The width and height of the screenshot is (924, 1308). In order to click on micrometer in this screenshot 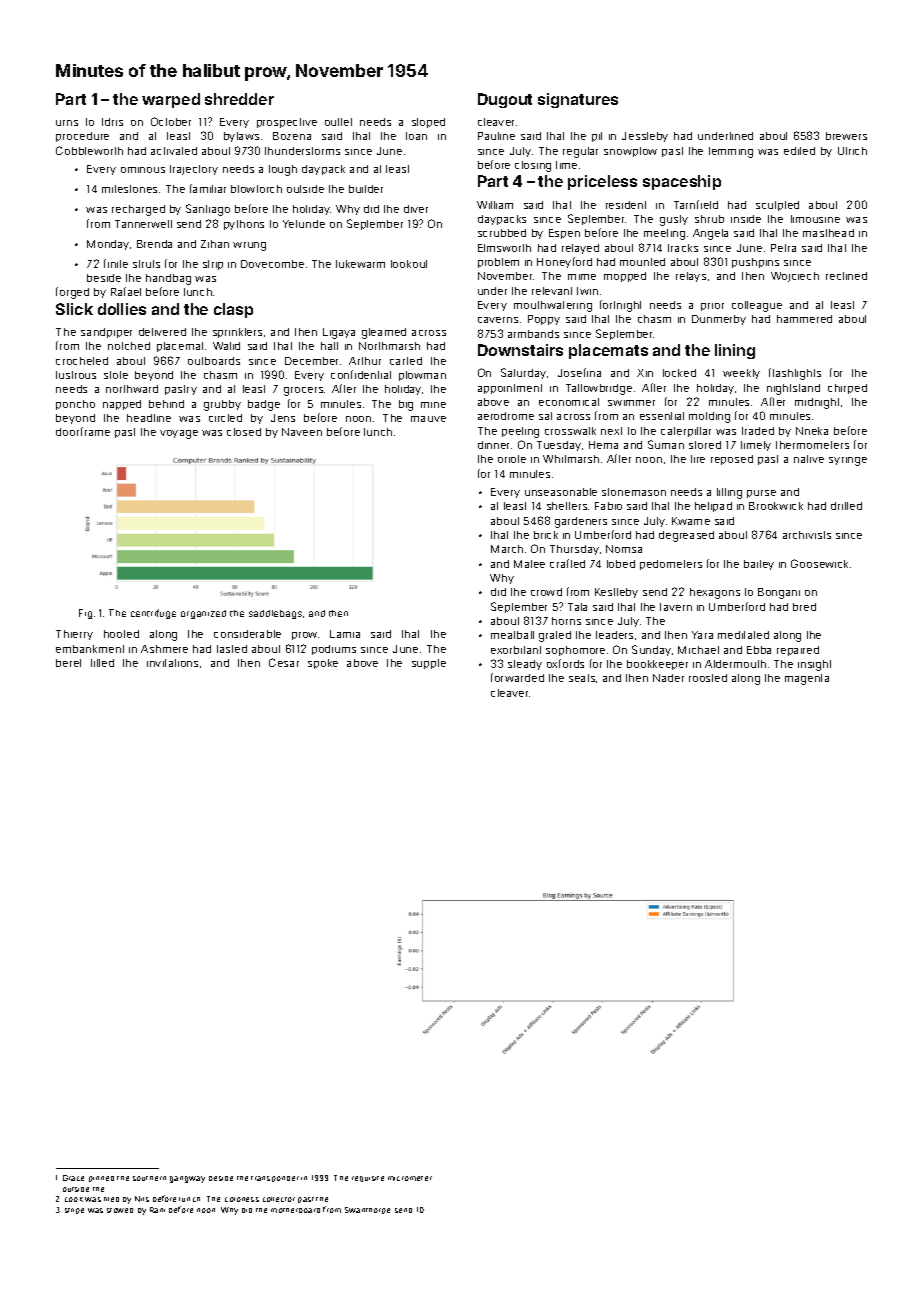, I will do `click(410, 1178)`.
